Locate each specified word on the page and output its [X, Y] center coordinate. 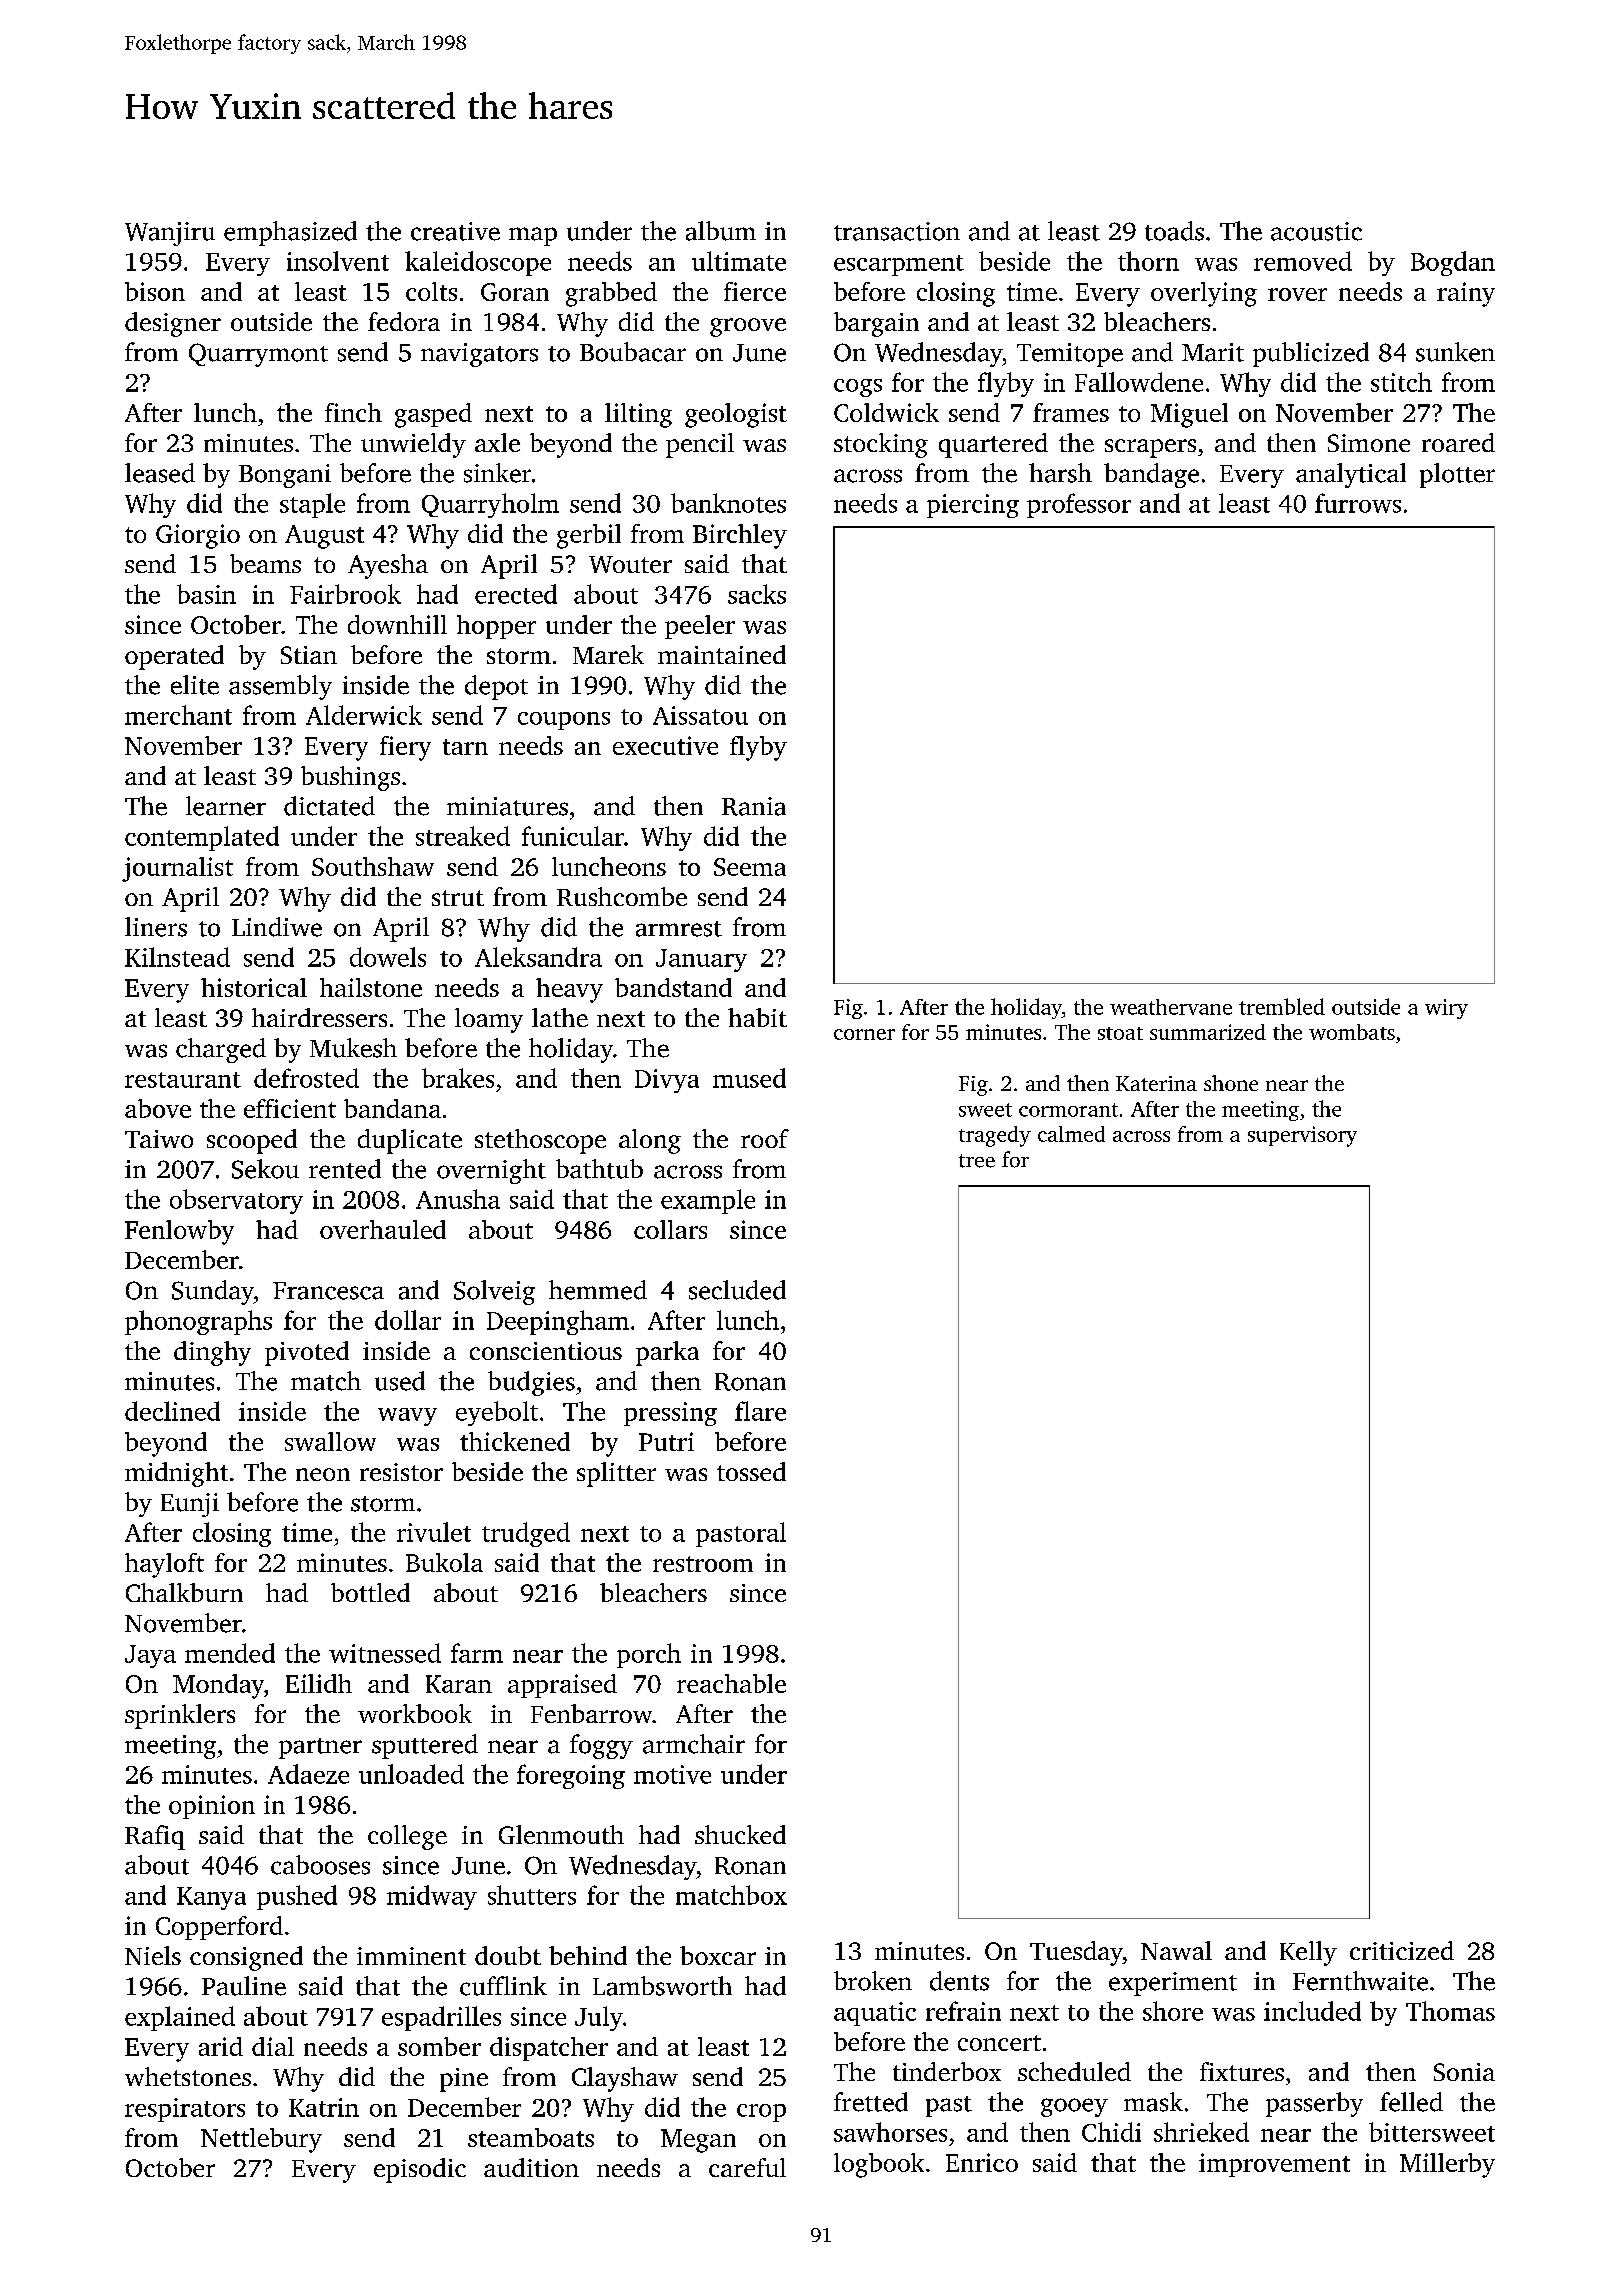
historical [254, 987]
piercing [973, 506]
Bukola [444, 1562]
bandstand [673, 987]
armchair [694, 1744]
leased [160, 473]
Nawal [1176, 1950]
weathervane [1171, 1007]
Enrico [982, 2162]
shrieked [1201, 2132]
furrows [1358, 503]
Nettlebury [261, 2140]
